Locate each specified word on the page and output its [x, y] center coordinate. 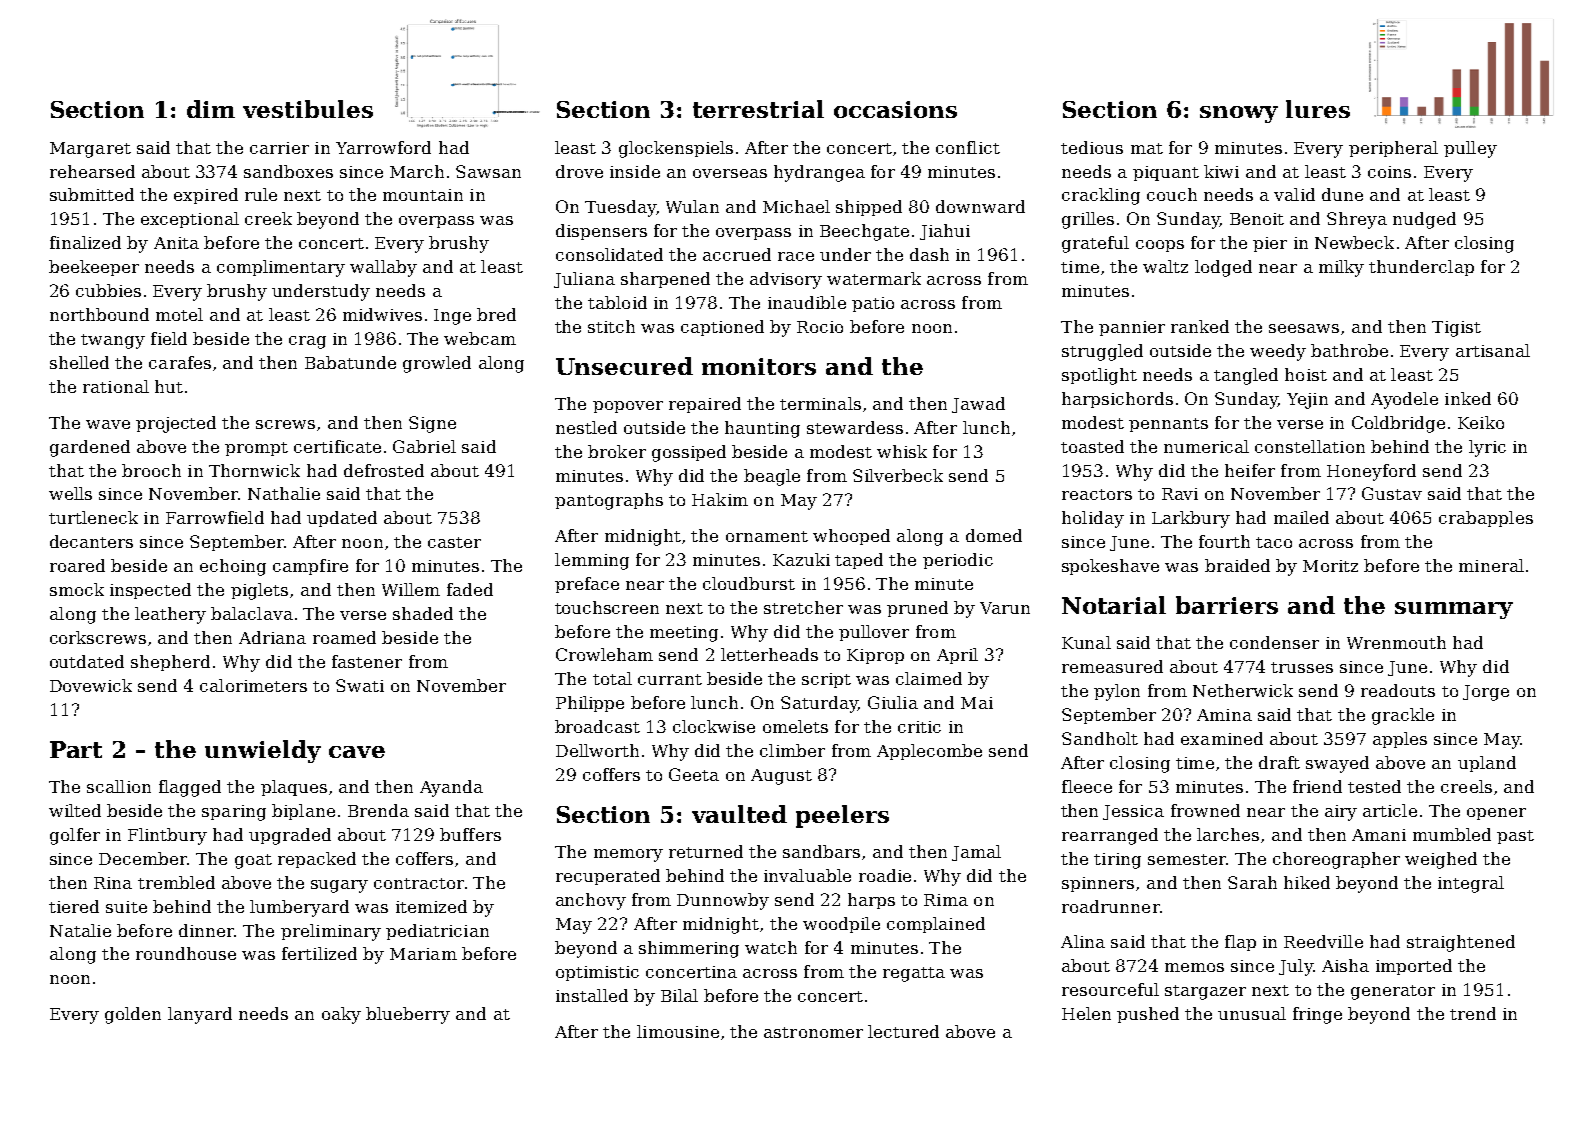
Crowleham [604, 654]
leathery [170, 615]
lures [1318, 109]
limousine [678, 1031]
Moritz [1330, 566]
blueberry [408, 1015]
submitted [92, 194]
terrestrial [758, 109]
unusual [1252, 1013]
